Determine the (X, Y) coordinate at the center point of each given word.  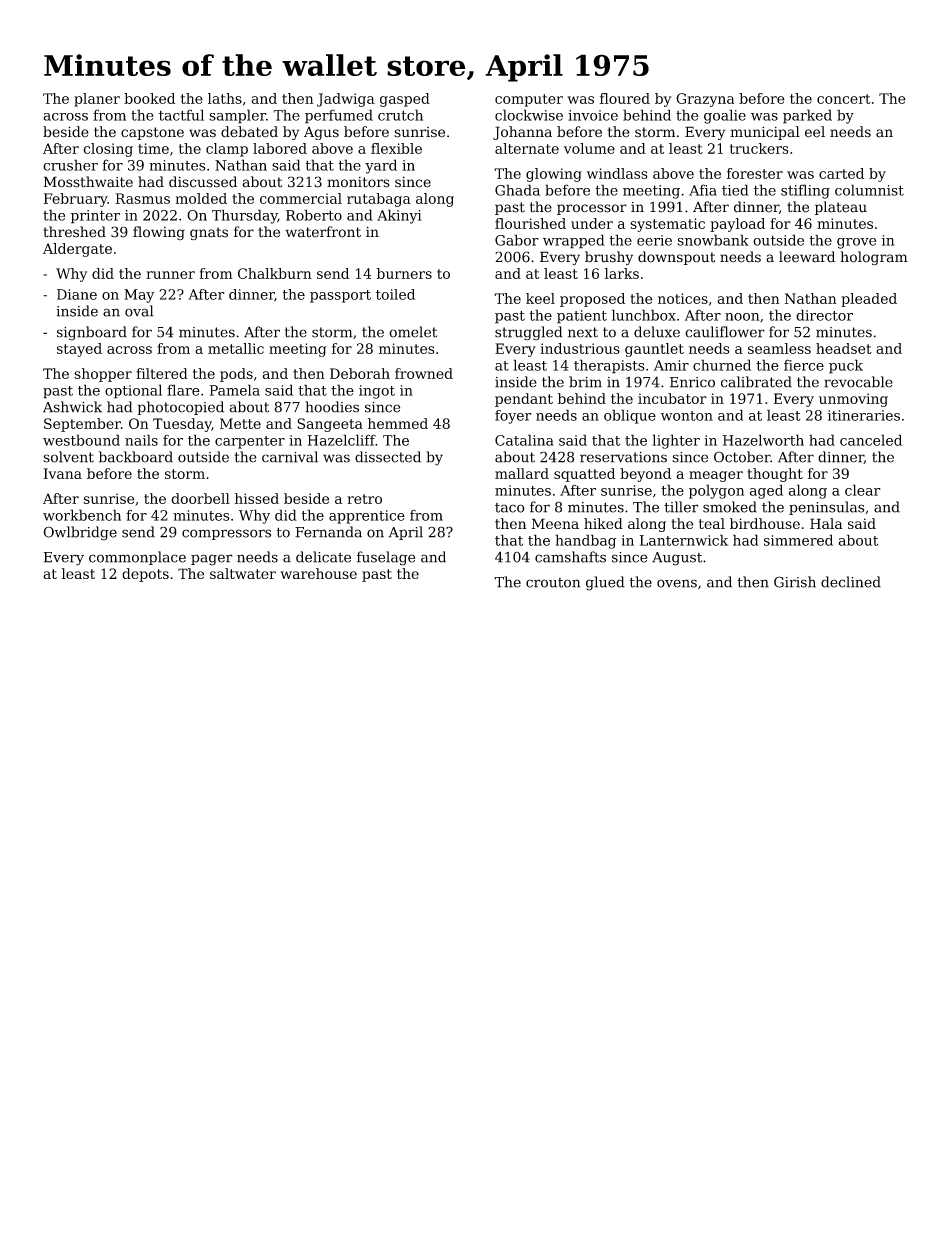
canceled (871, 440)
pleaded (869, 300)
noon (742, 317)
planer (97, 100)
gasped (405, 100)
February (76, 200)
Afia (703, 190)
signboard (92, 333)
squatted (584, 475)
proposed (592, 300)
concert (844, 99)
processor (592, 209)
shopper (103, 375)
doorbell (200, 498)
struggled (529, 333)
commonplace (137, 558)
